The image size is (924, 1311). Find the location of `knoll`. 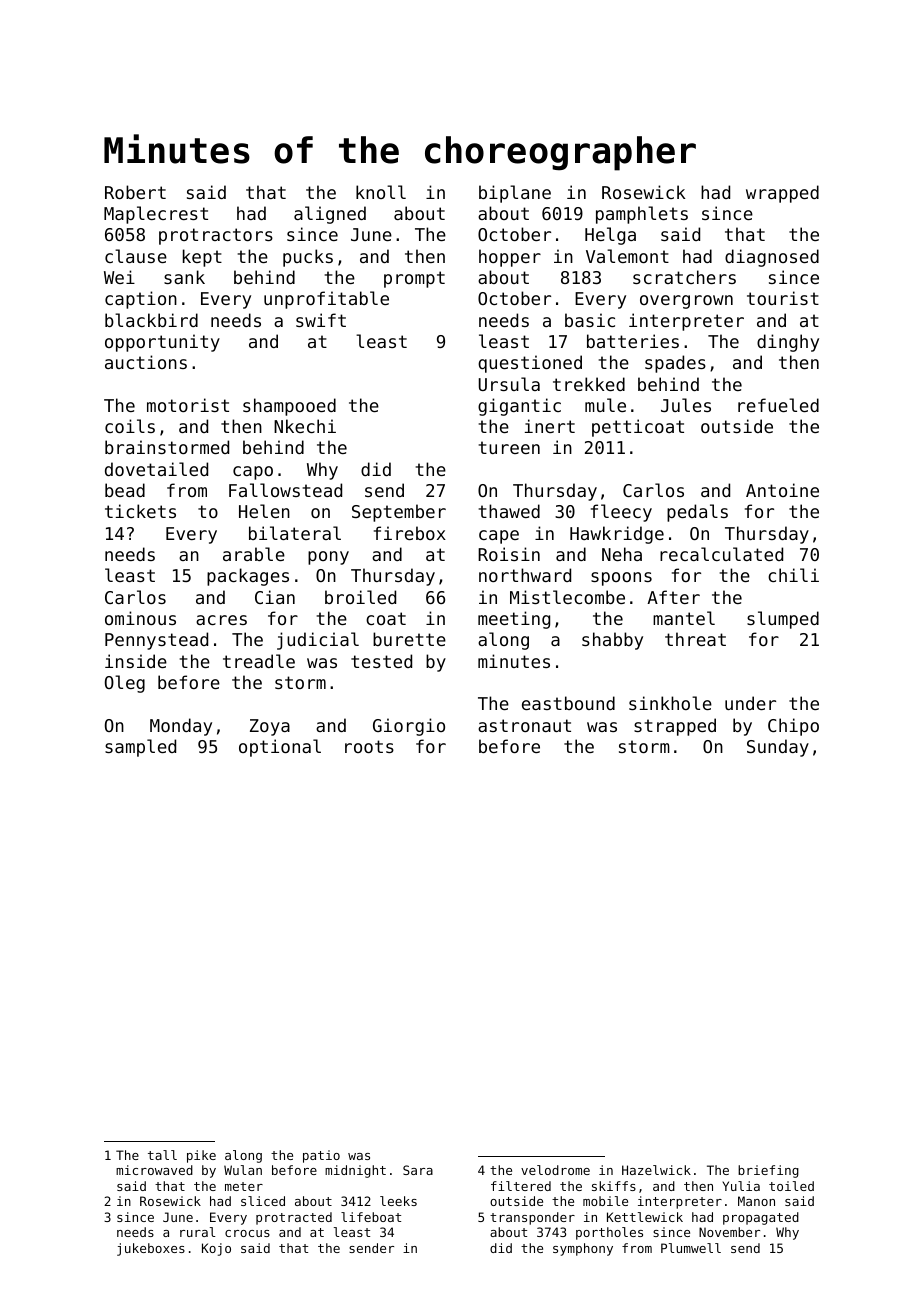

knoll is located at coordinates (381, 192).
